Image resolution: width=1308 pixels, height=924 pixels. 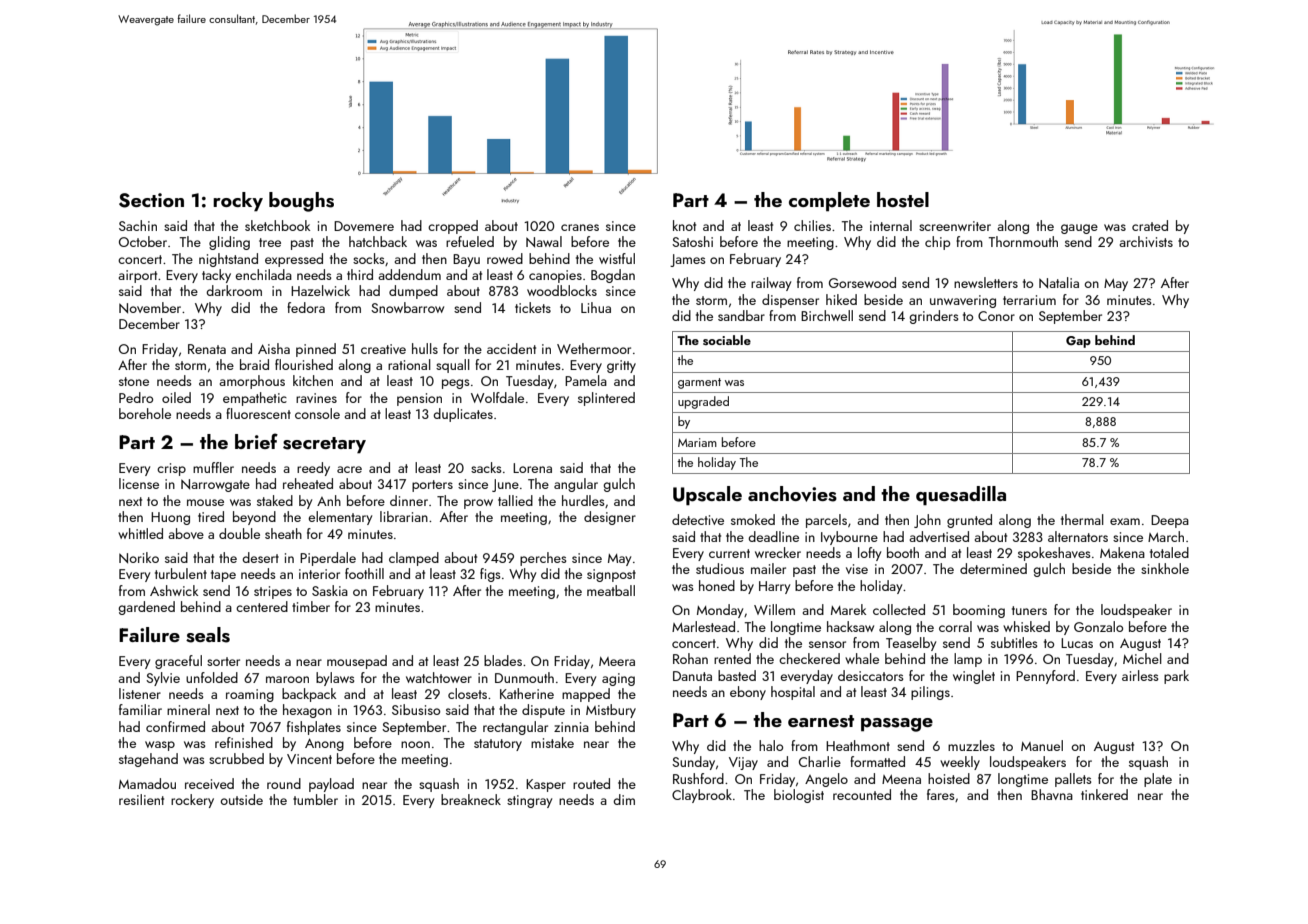 I want to click on Lorena, so click(x=532, y=468).
